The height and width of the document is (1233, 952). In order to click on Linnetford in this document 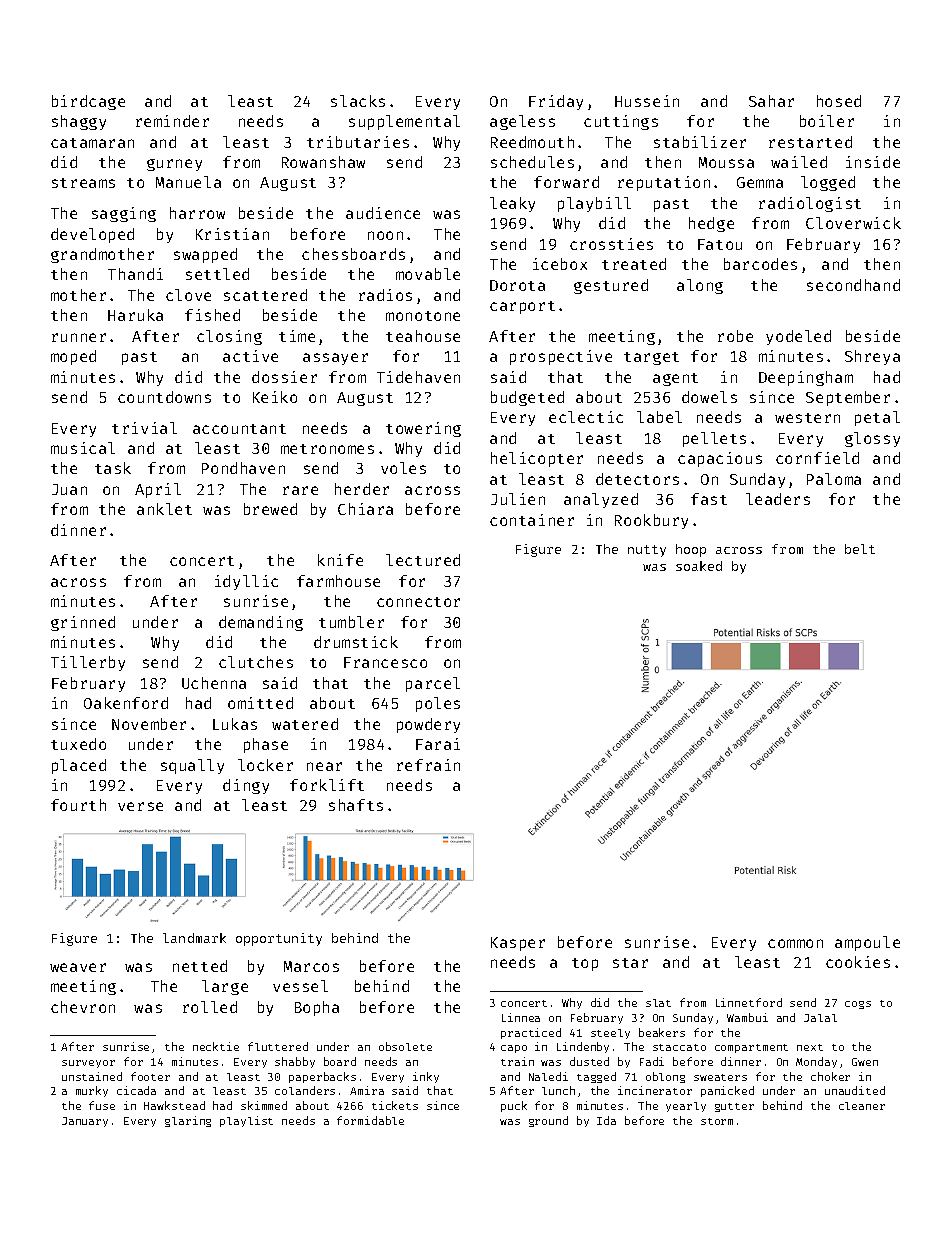, I will do `click(749, 1002)`.
